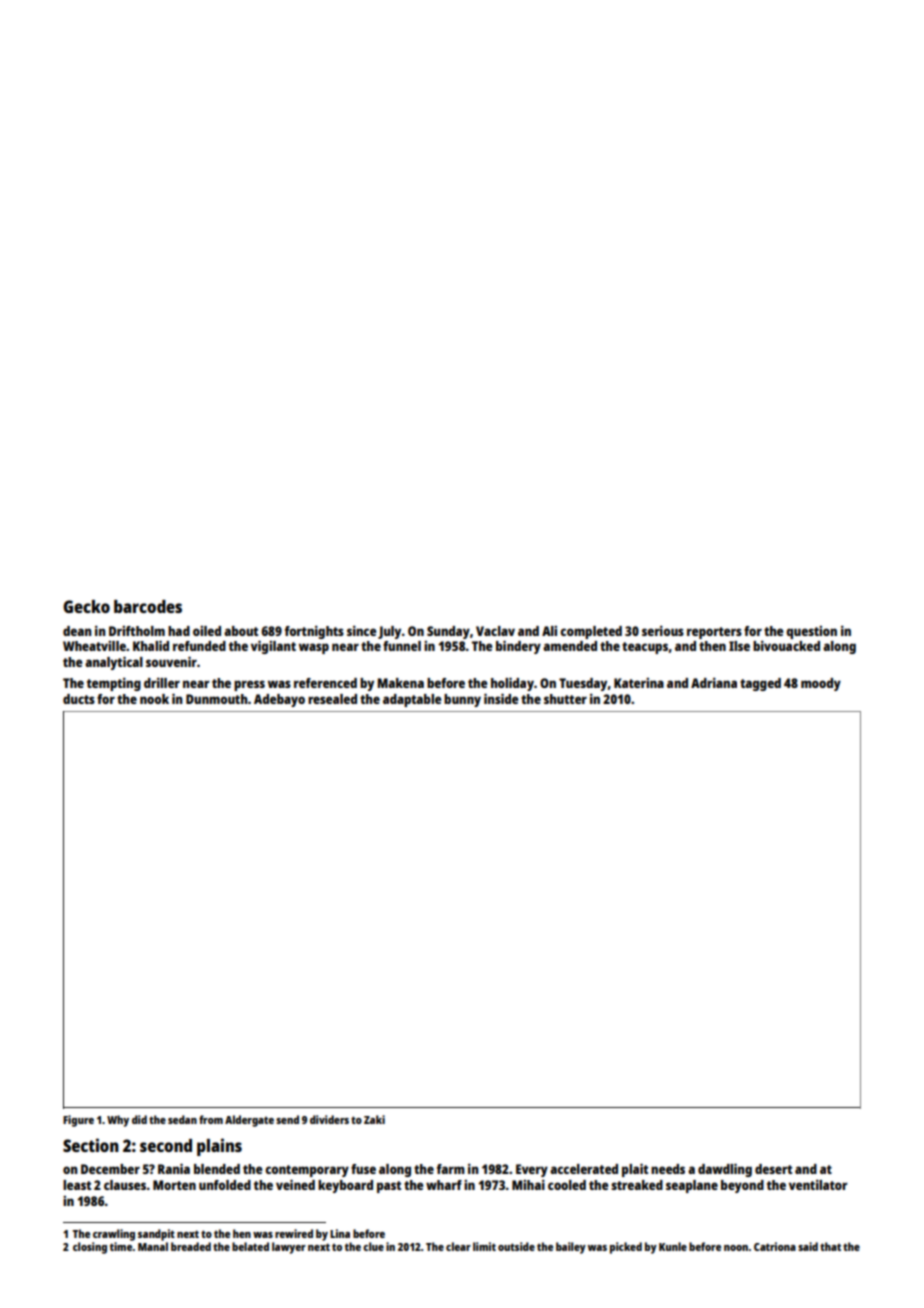 This image has height=1308, width=924. I want to click on Zaki, so click(374, 1119).
